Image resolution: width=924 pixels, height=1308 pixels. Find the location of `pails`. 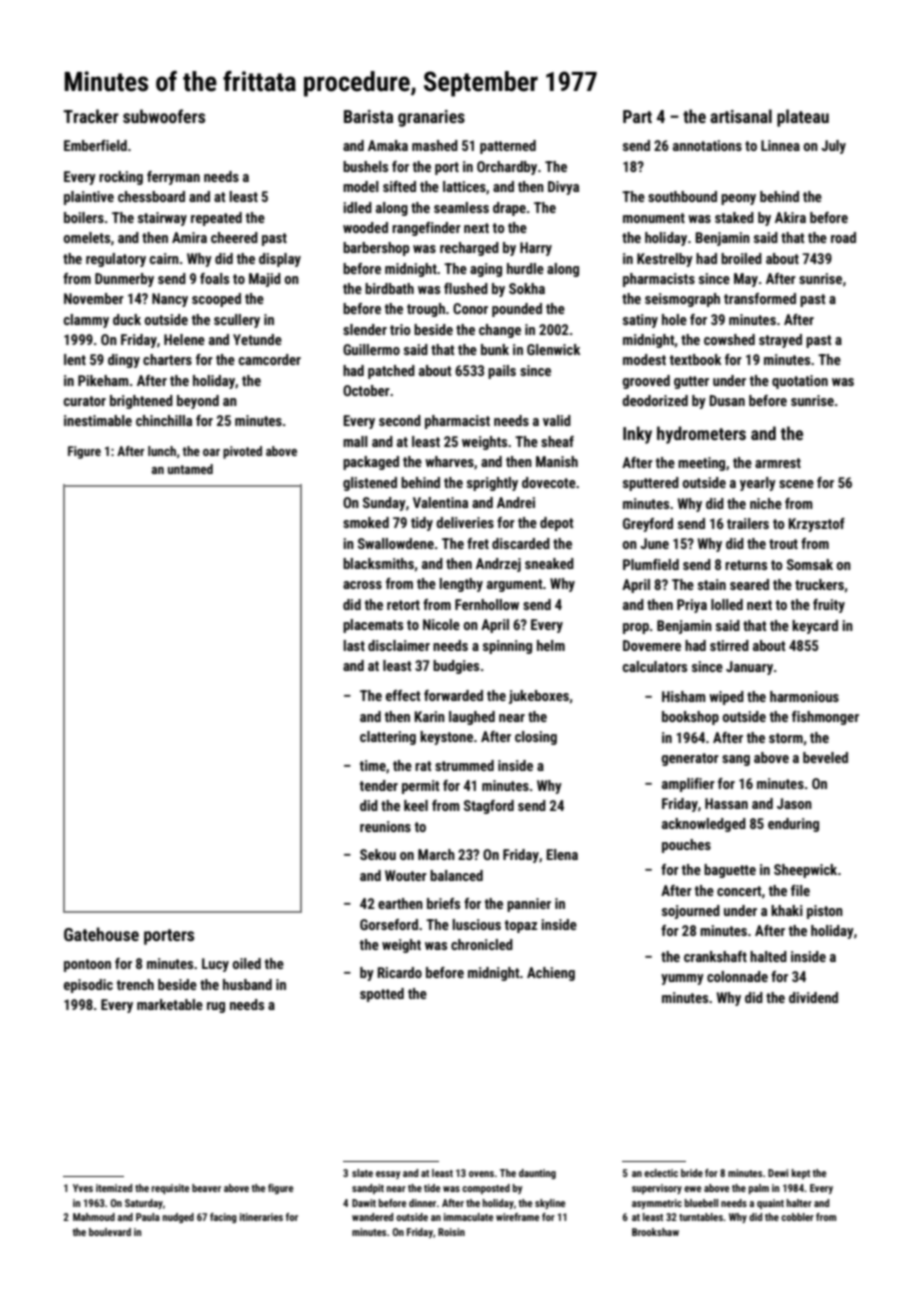

pails is located at coordinates (502, 372).
